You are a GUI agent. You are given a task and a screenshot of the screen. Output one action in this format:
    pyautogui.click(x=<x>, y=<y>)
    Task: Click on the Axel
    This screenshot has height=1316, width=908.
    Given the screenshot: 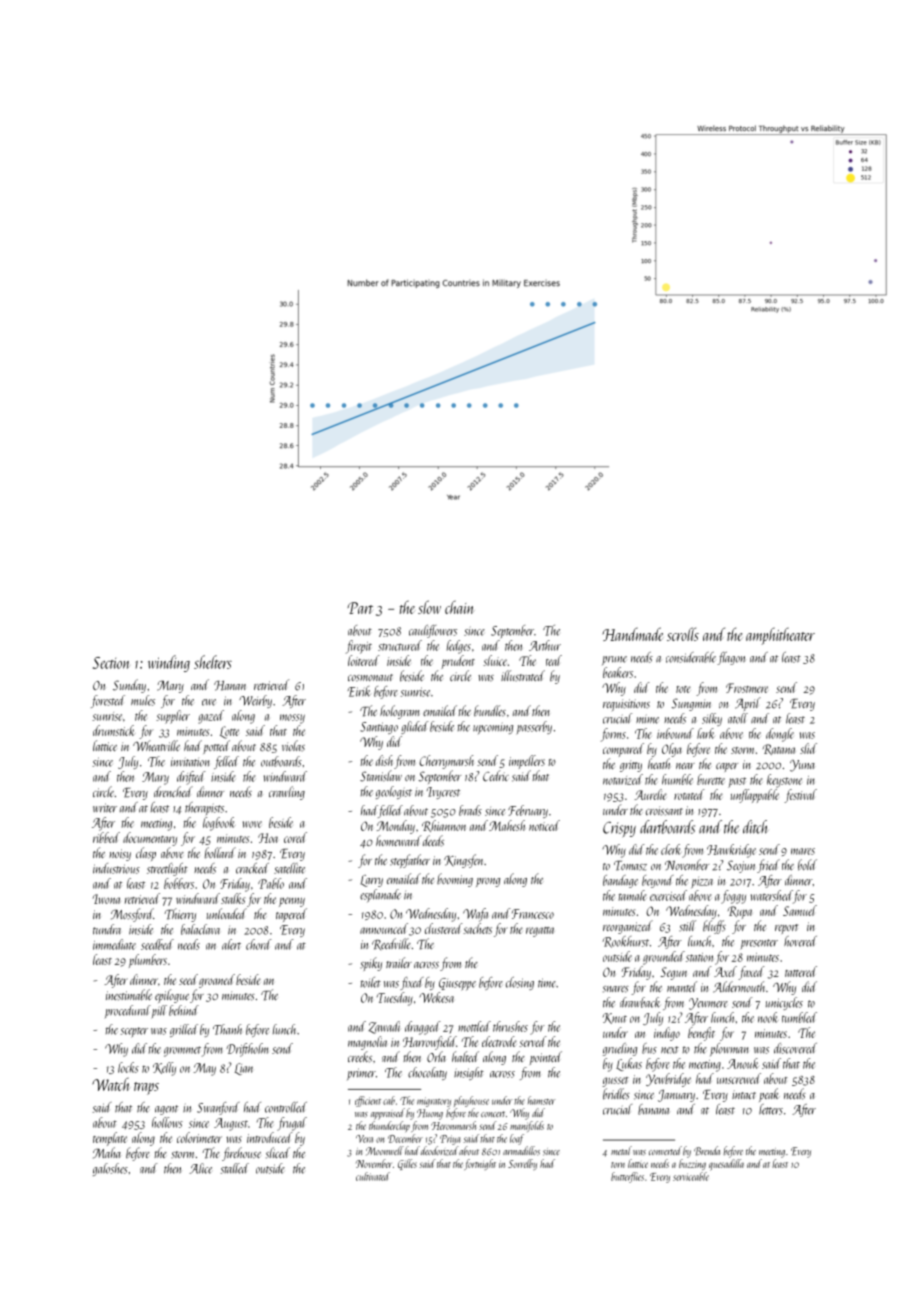 What is the action you would take?
    pyautogui.click(x=725, y=971)
